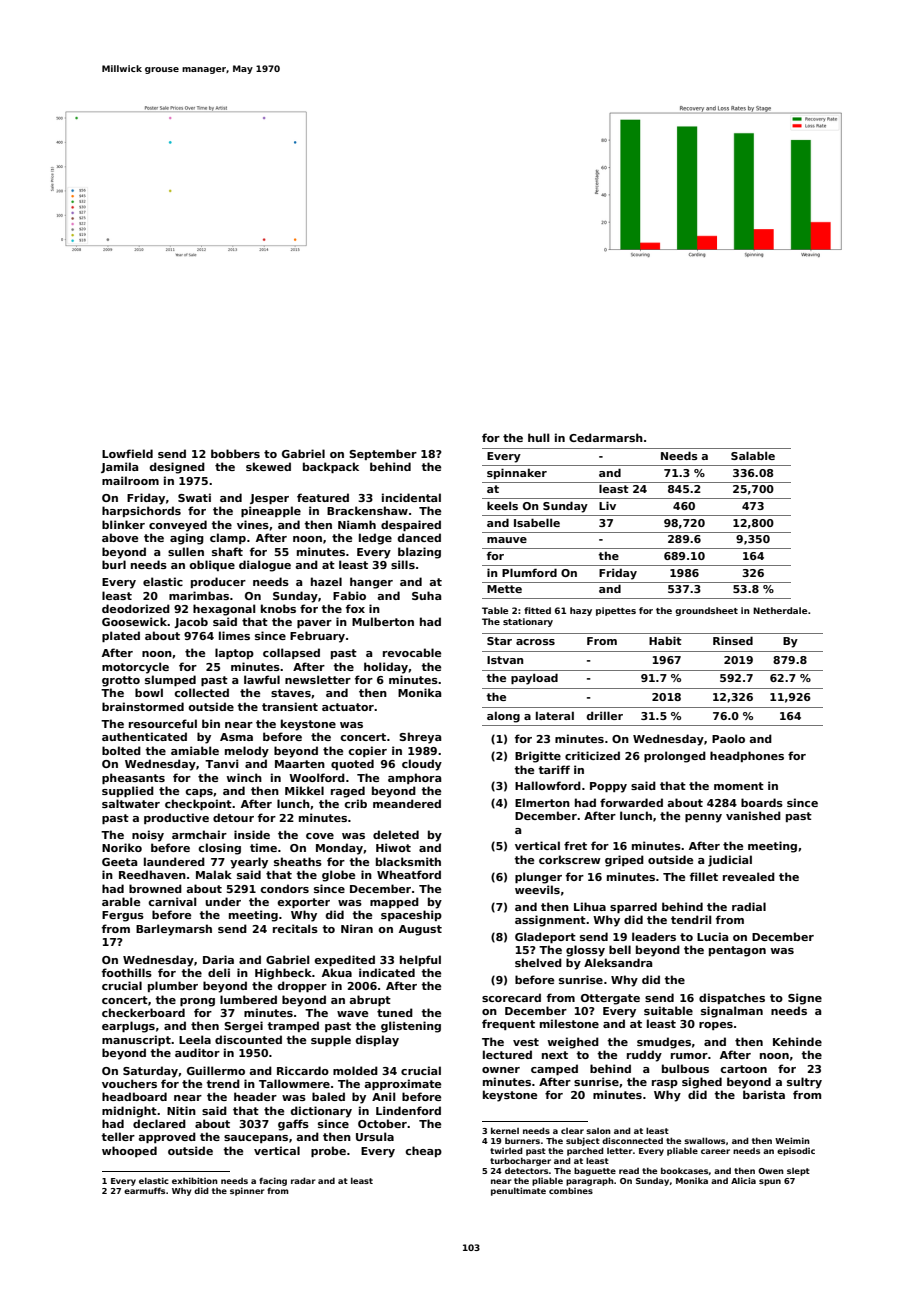  I want to click on Mikkel, so click(304, 790).
